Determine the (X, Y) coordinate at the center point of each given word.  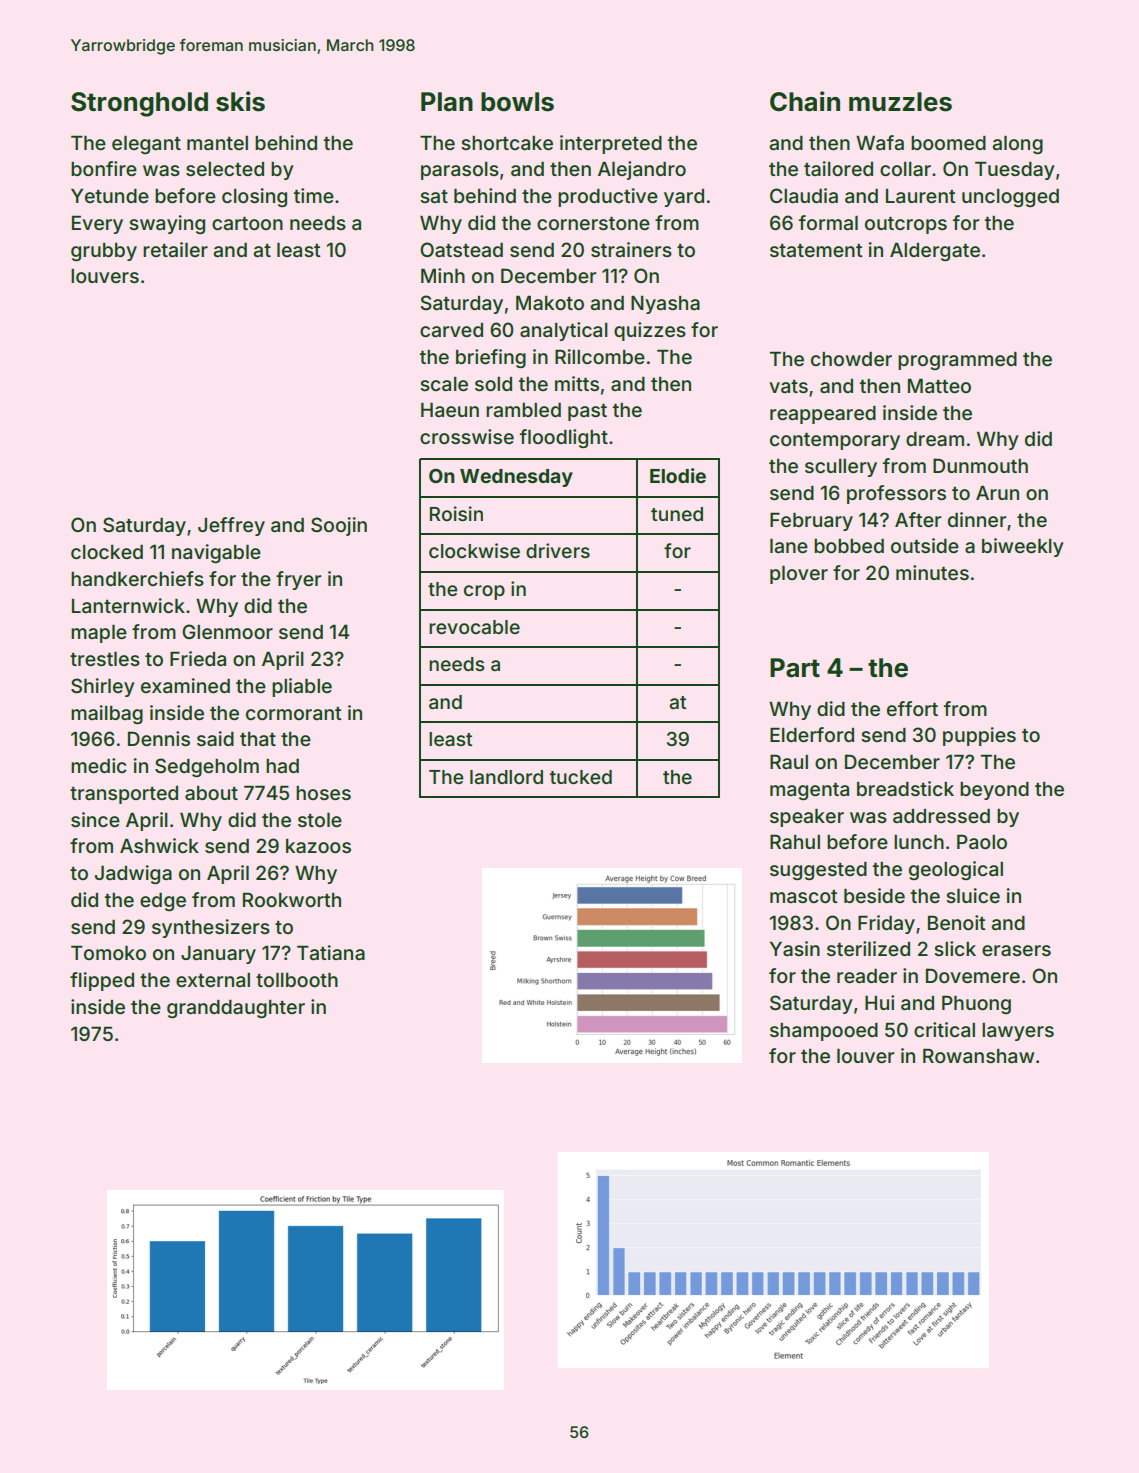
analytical (564, 331)
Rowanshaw (978, 1056)
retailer (175, 249)
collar (905, 169)
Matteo (939, 386)
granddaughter (236, 1009)
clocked (107, 552)
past (587, 412)
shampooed (824, 1032)
